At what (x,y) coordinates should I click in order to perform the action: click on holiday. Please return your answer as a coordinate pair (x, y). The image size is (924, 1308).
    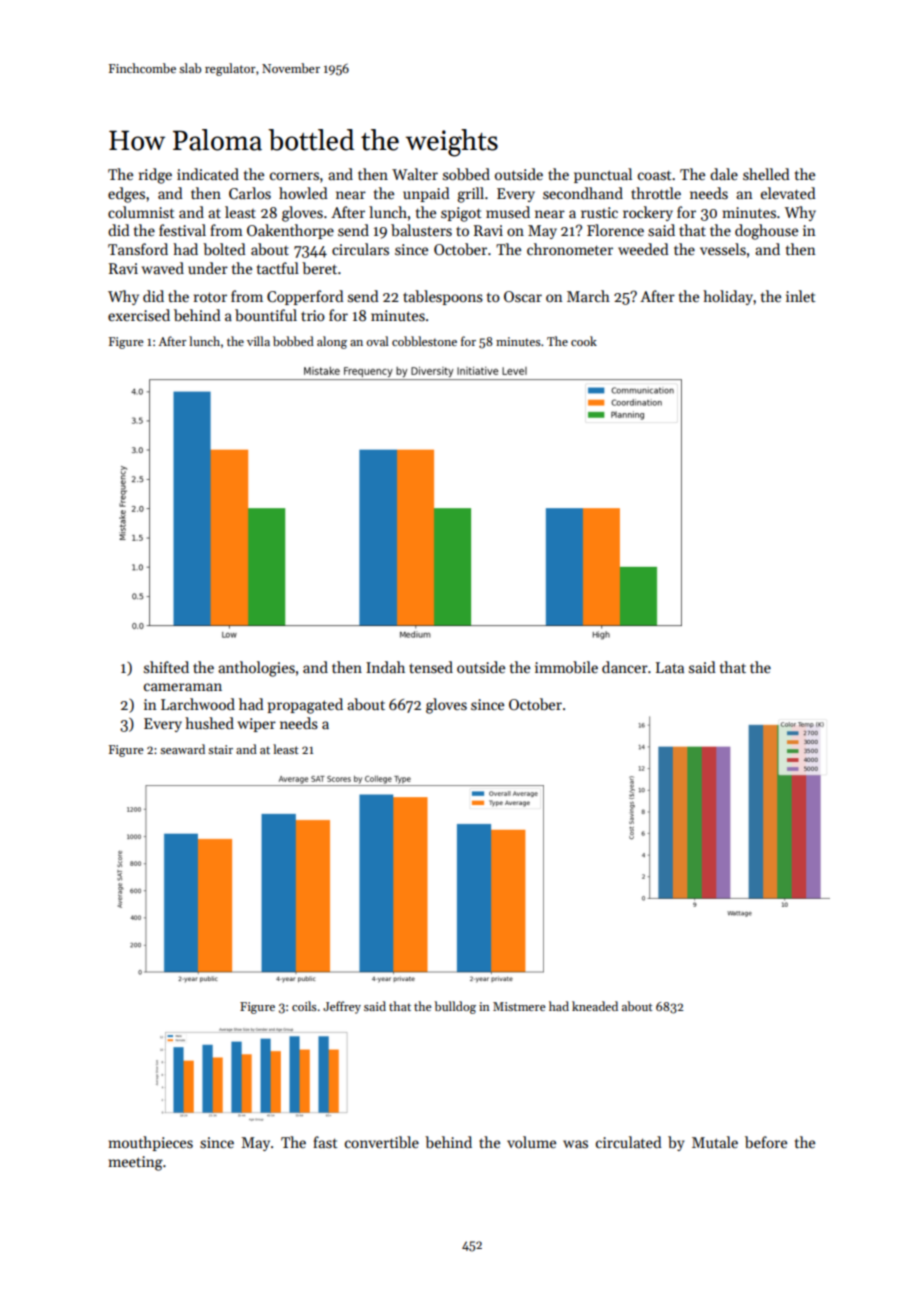
    Looking at the image, I should click on (728, 297).
